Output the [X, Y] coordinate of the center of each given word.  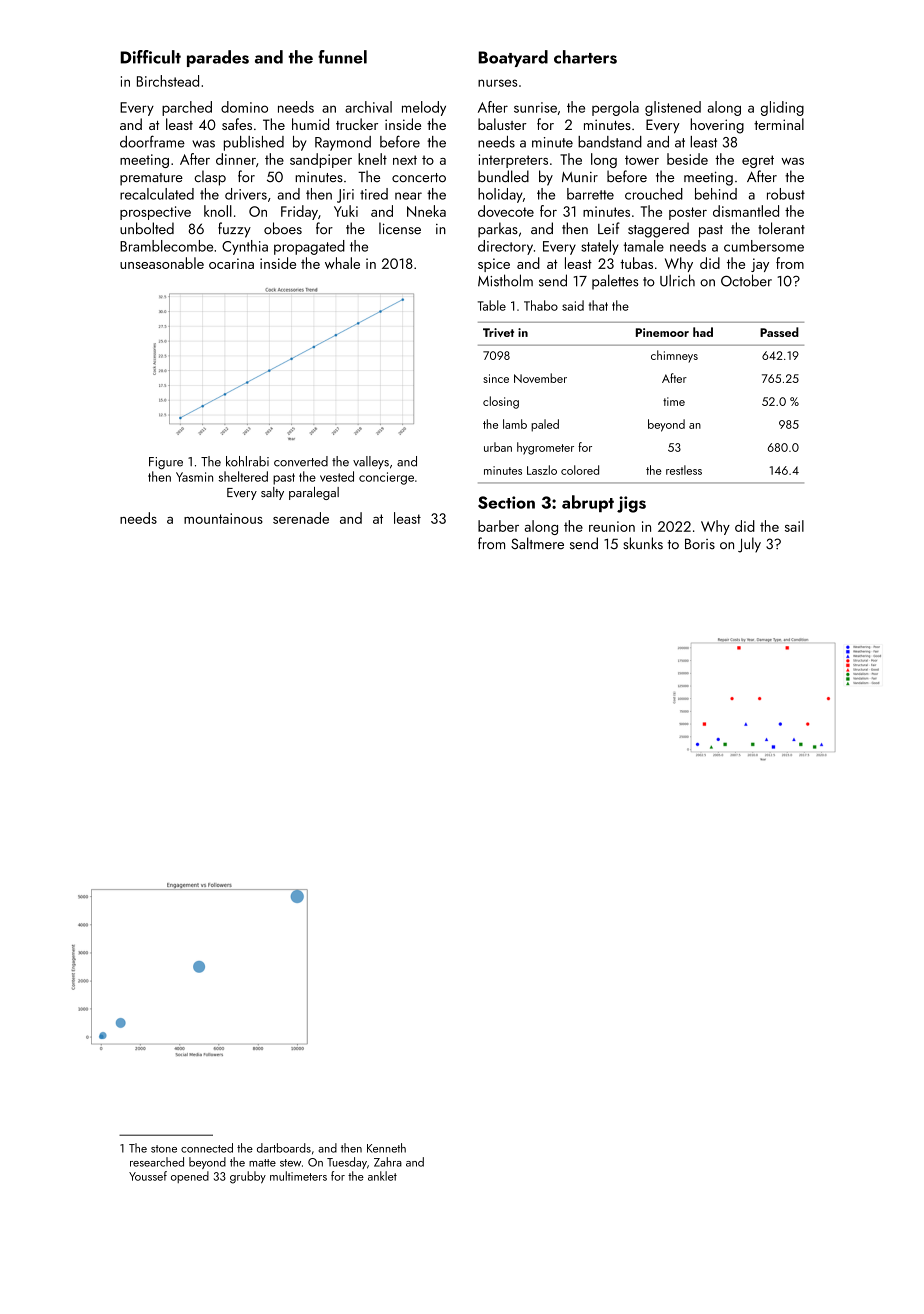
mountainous [223, 518]
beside [687, 159]
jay [760, 265]
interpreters [513, 161]
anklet [382, 1176]
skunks [643, 543]
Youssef [148, 1176]
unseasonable [162, 263]
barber [498, 526]
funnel [342, 57]
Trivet [498, 332]
